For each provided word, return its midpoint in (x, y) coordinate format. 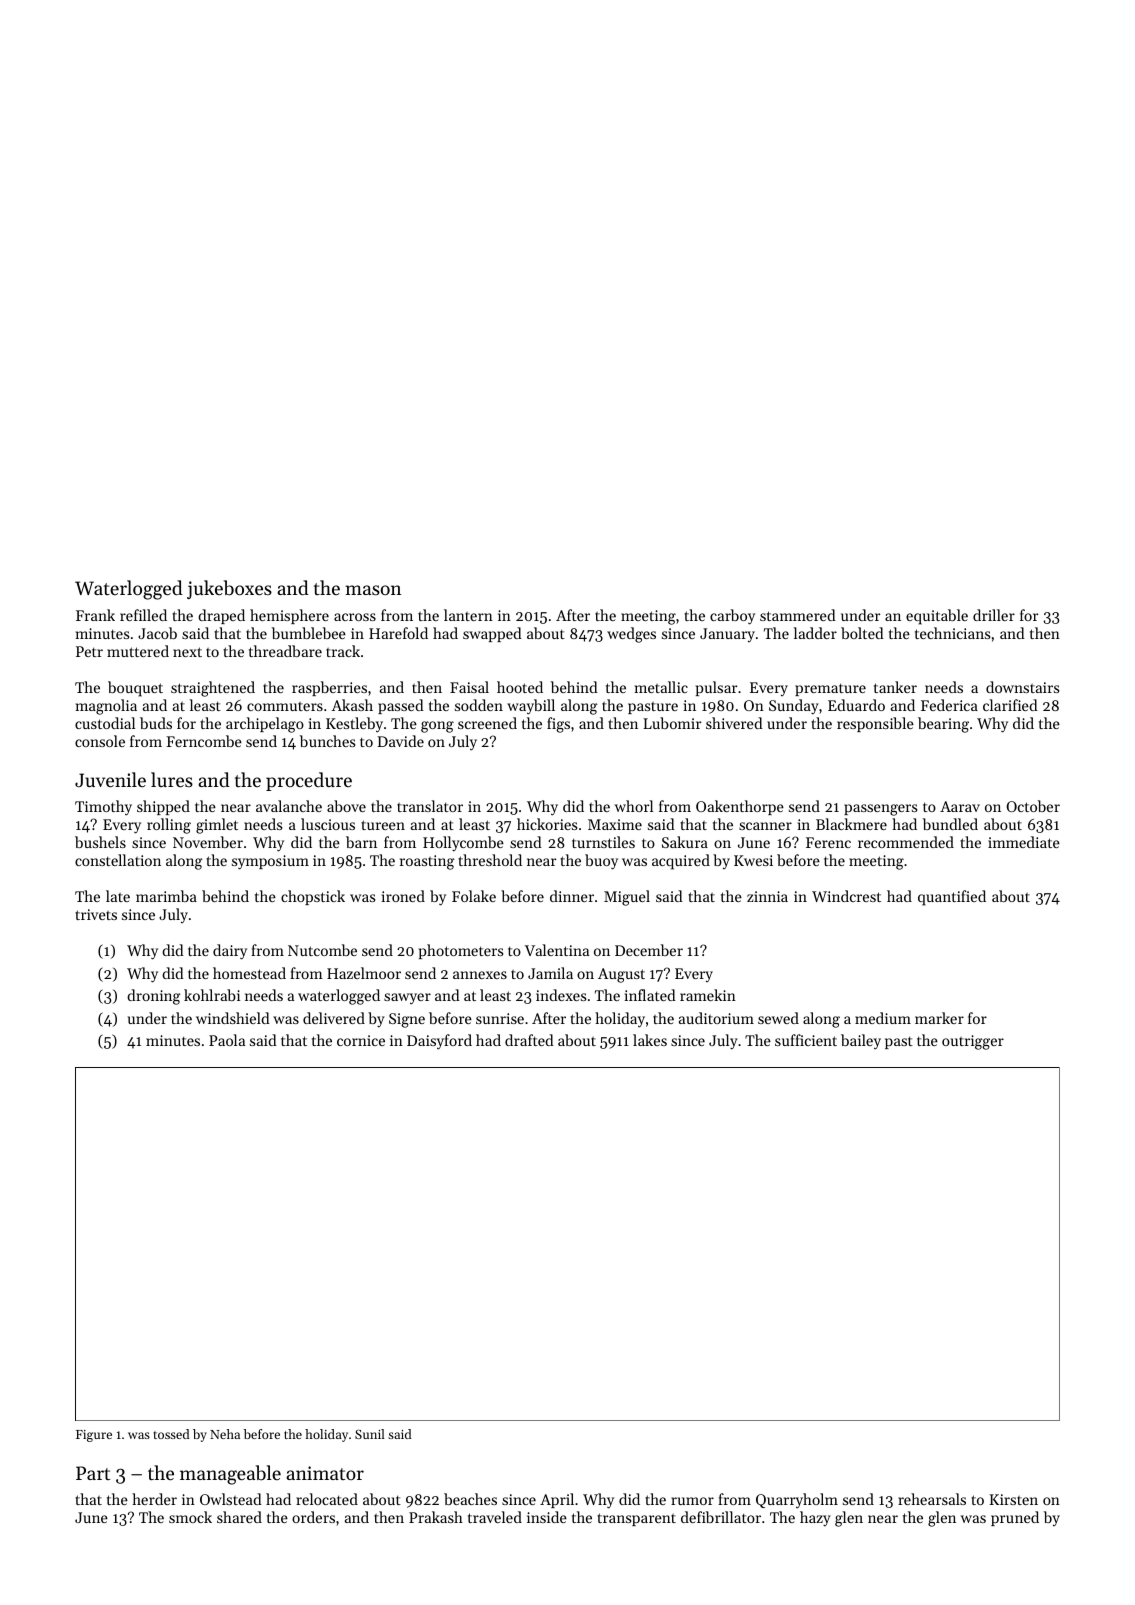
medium (883, 1018)
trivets (96, 914)
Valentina (556, 950)
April (557, 1500)
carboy (732, 617)
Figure (94, 1436)
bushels (100, 842)
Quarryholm (797, 1501)
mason (373, 590)
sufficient (806, 1040)
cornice (361, 1040)
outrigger (973, 1042)
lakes (650, 1040)
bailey (861, 1042)
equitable (937, 617)
